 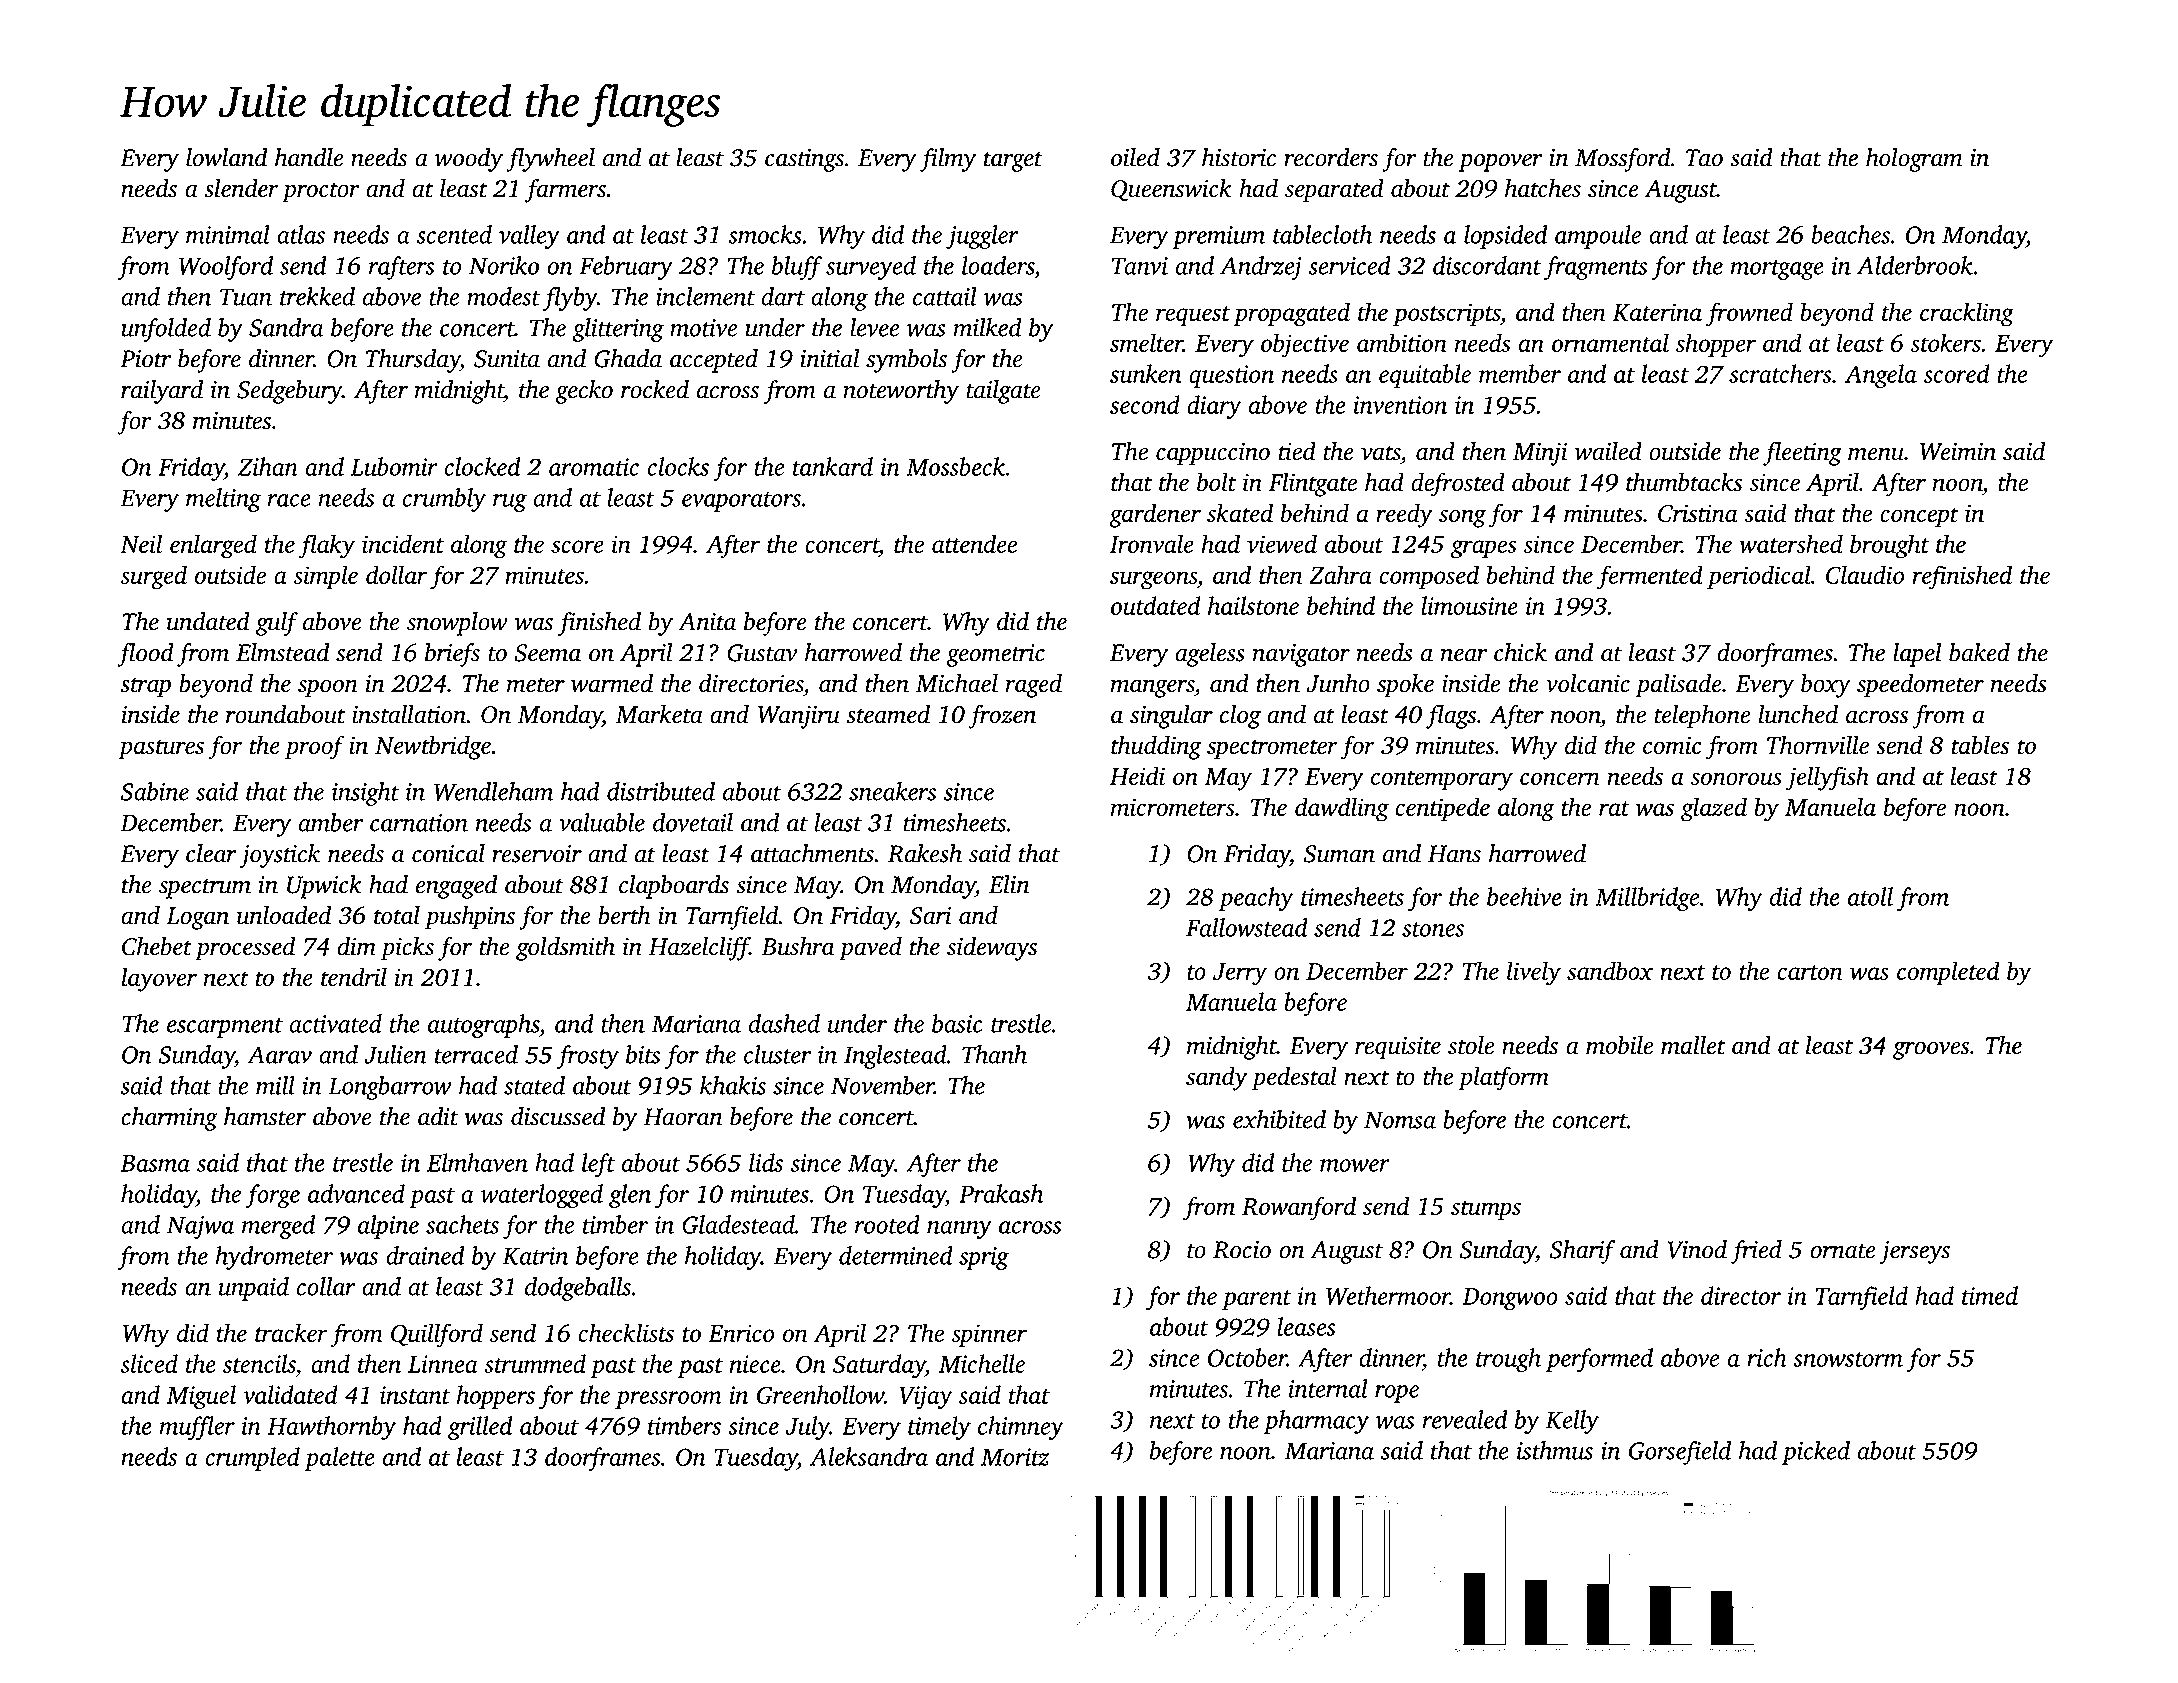 I want to click on layover, so click(x=159, y=979).
